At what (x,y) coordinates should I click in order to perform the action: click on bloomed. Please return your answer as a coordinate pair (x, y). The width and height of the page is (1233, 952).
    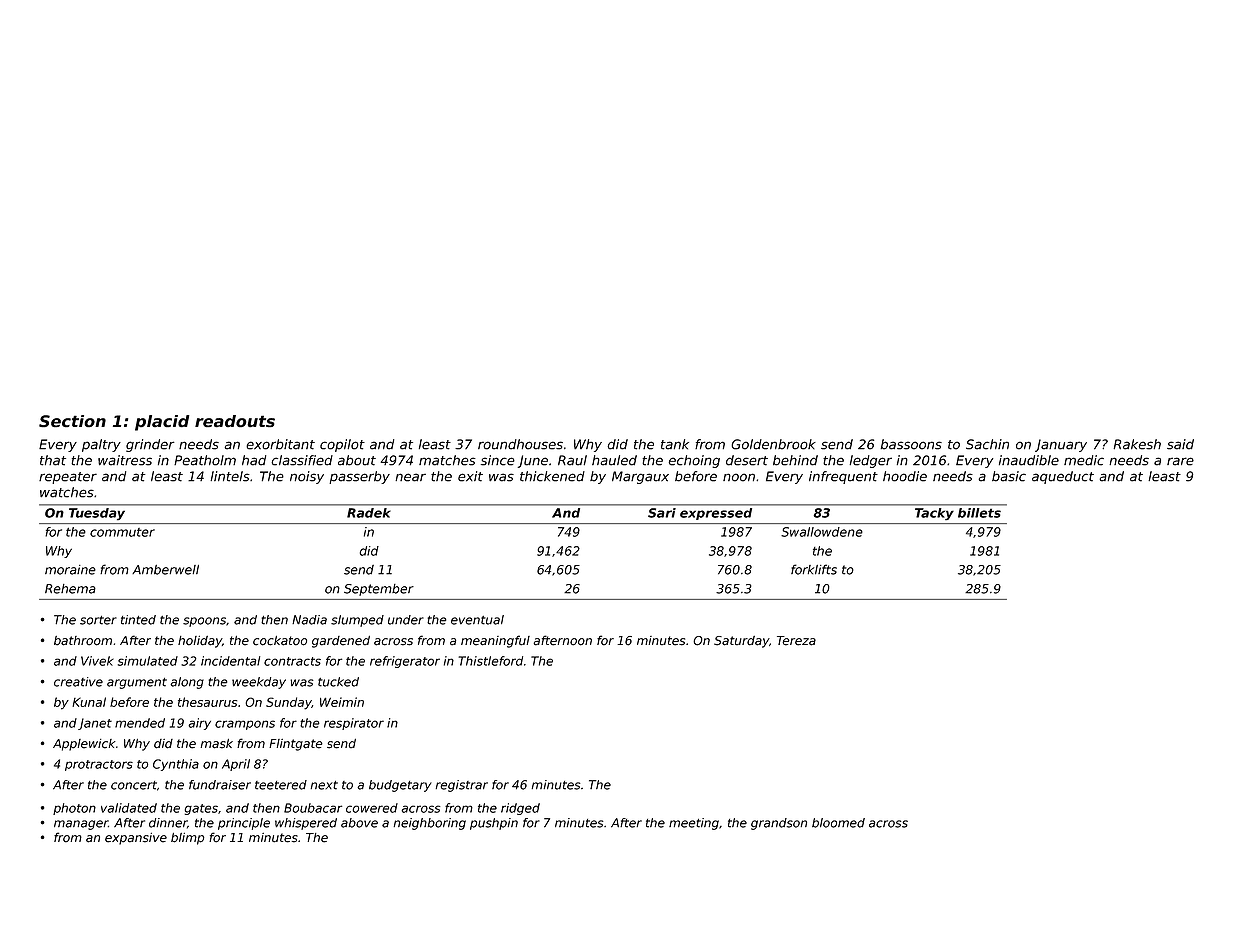
    Looking at the image, I should click on (838, 823).
